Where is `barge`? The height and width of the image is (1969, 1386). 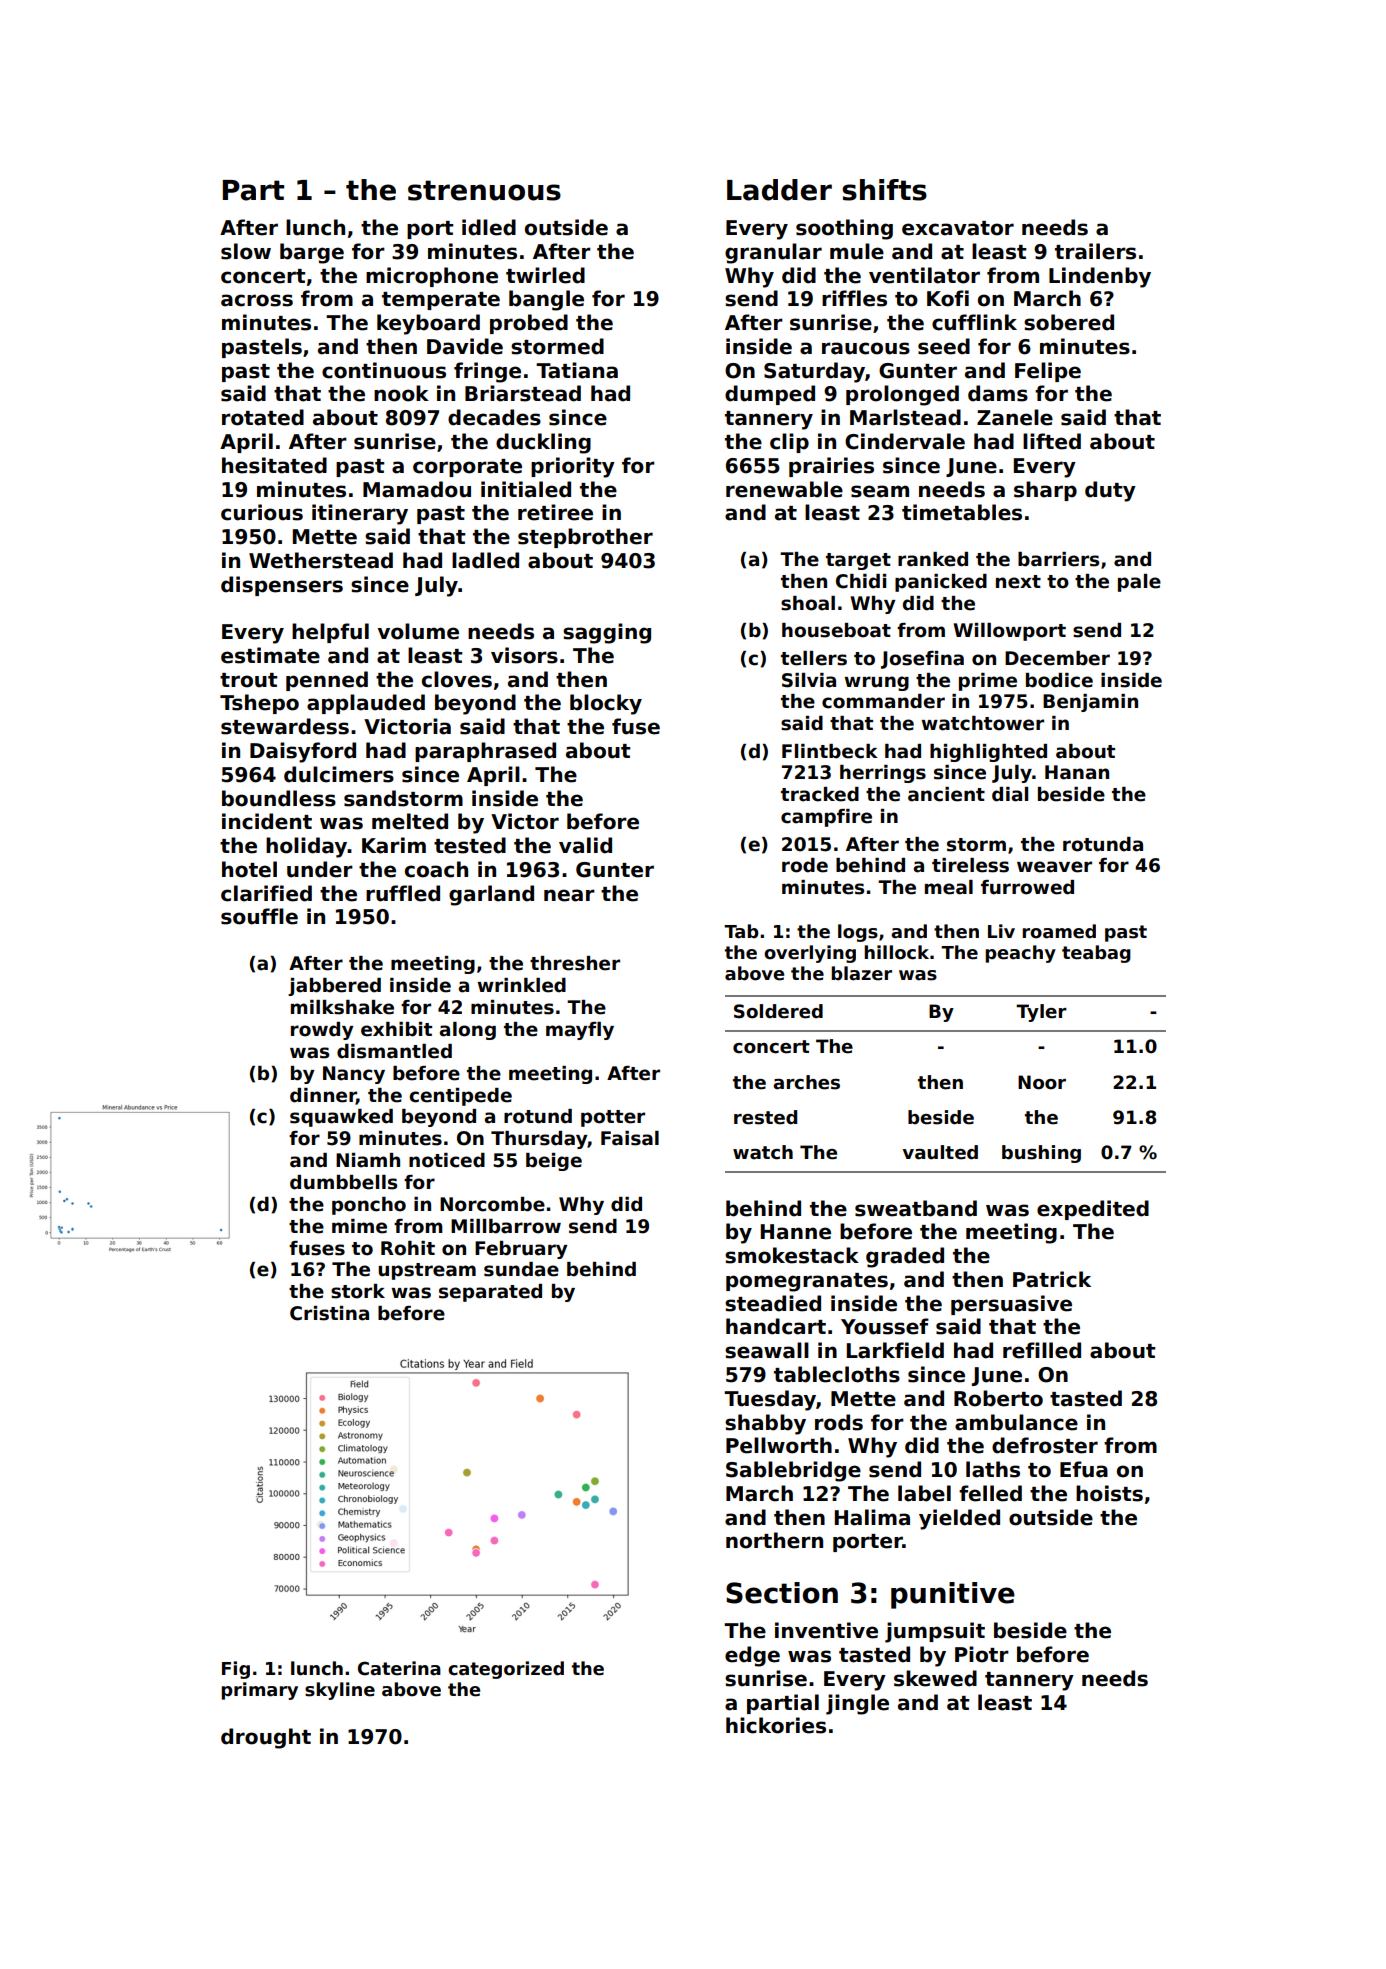 barge is located at coordinates (312, 253).
